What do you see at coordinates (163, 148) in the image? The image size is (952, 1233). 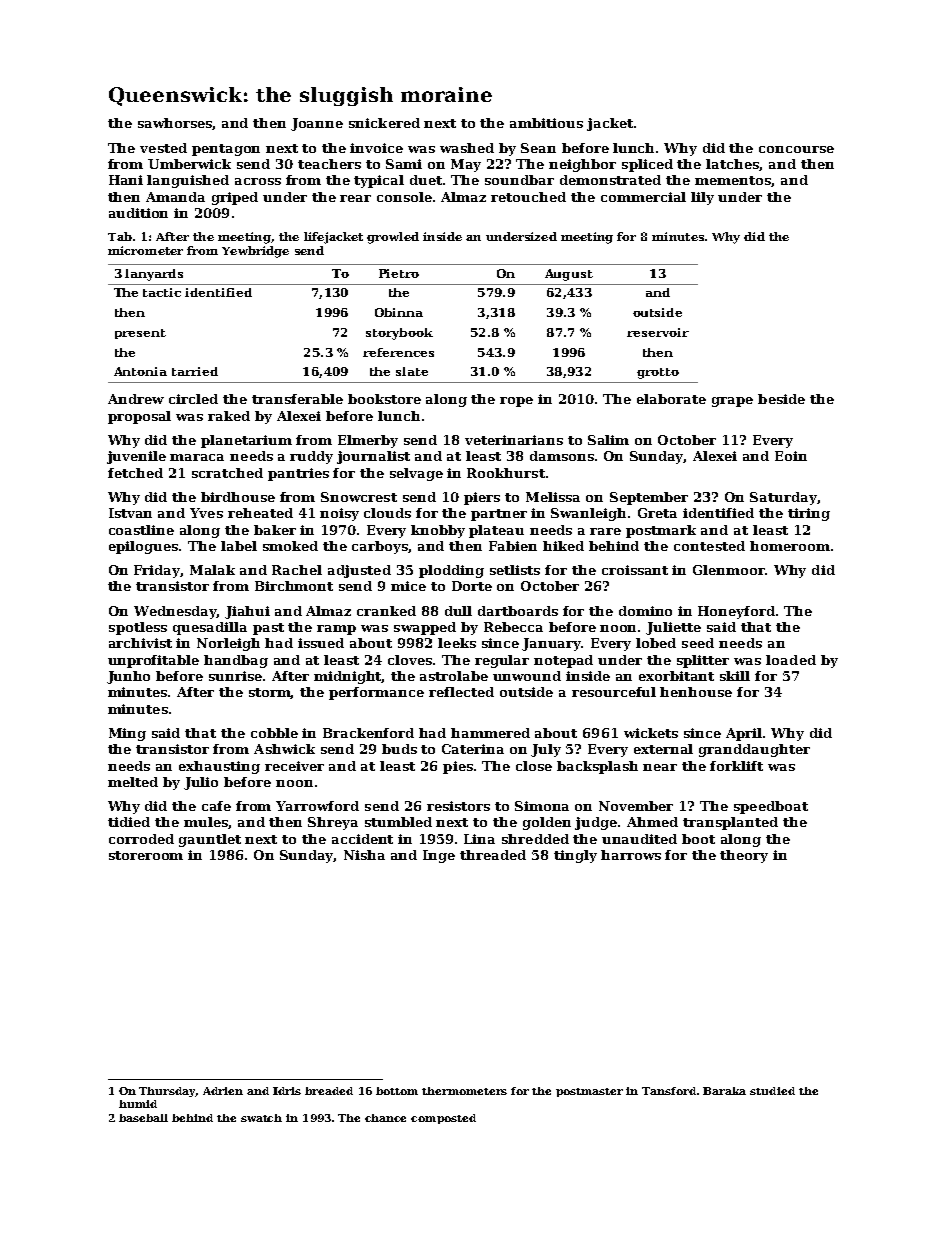 I see `vested` at bounding box center [163, 148].
